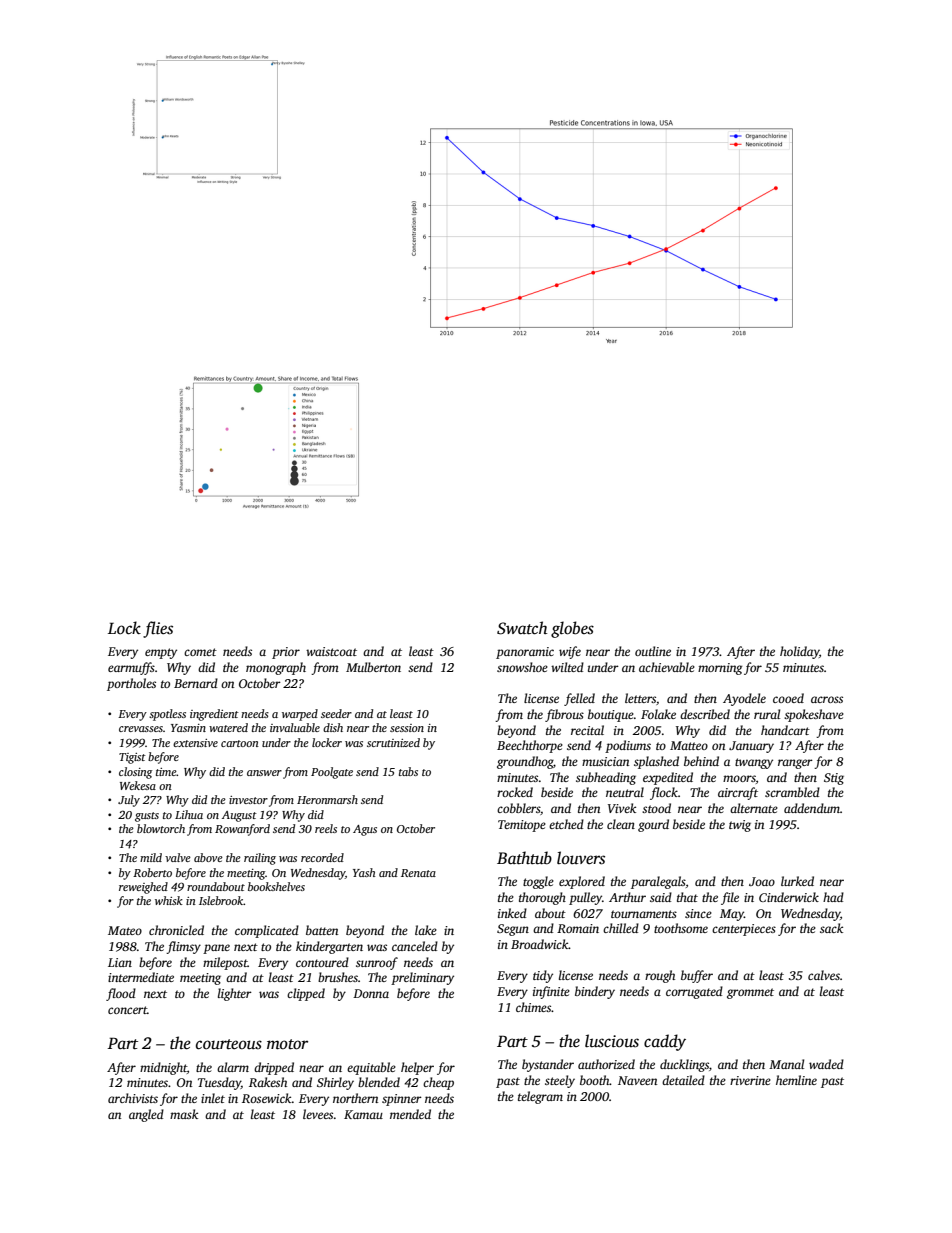  I want to click on monograph, so click(276, 668).
